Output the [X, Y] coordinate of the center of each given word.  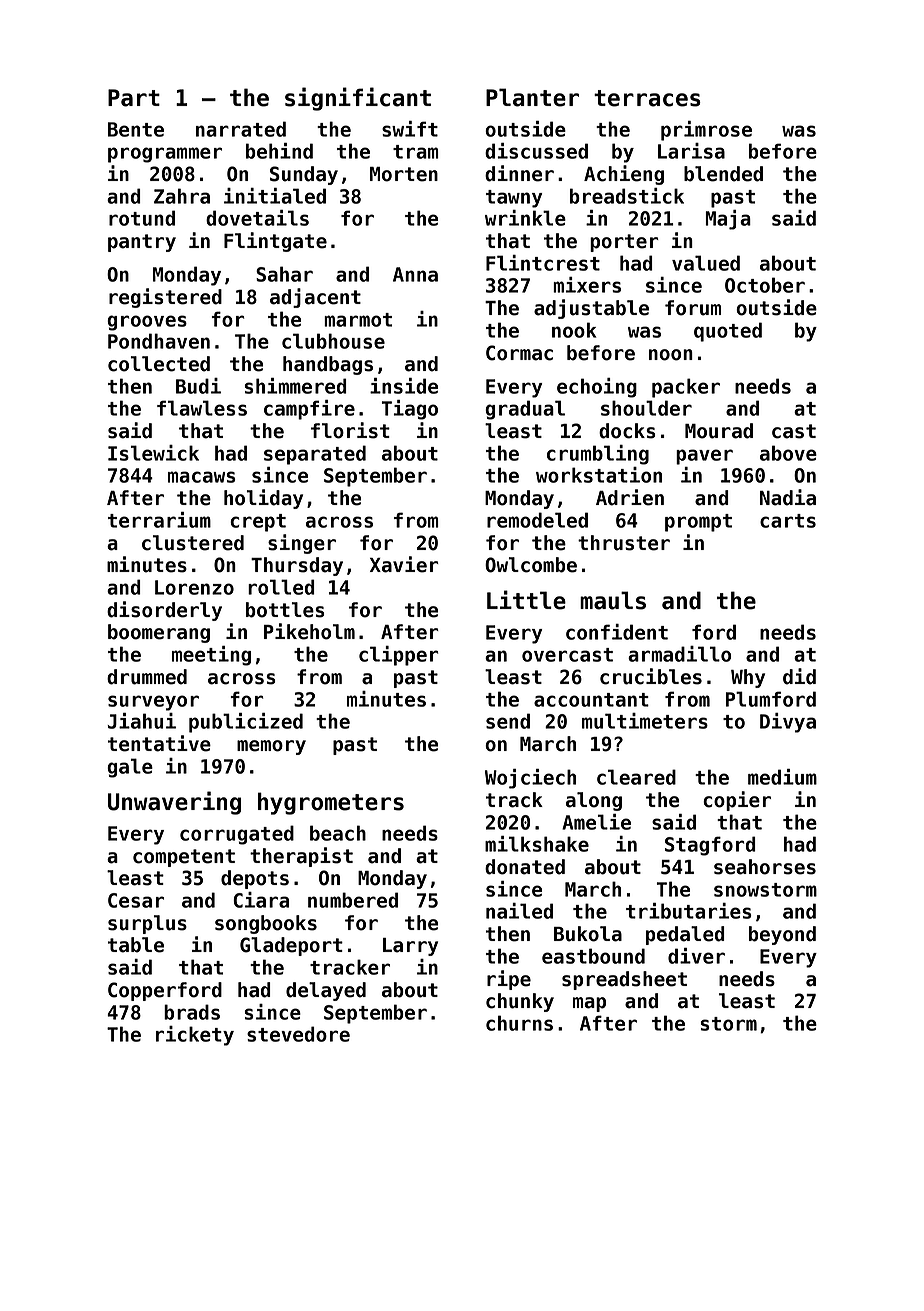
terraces [647, 98]
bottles [285, 610]
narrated [241, 129]
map [589, 1004]
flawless [202, 408]
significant [358, 99]
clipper [398, 656]
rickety [195, 1036]
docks [627, 431]
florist [350, 430]
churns [519, 1023]
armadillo [679, 654]
